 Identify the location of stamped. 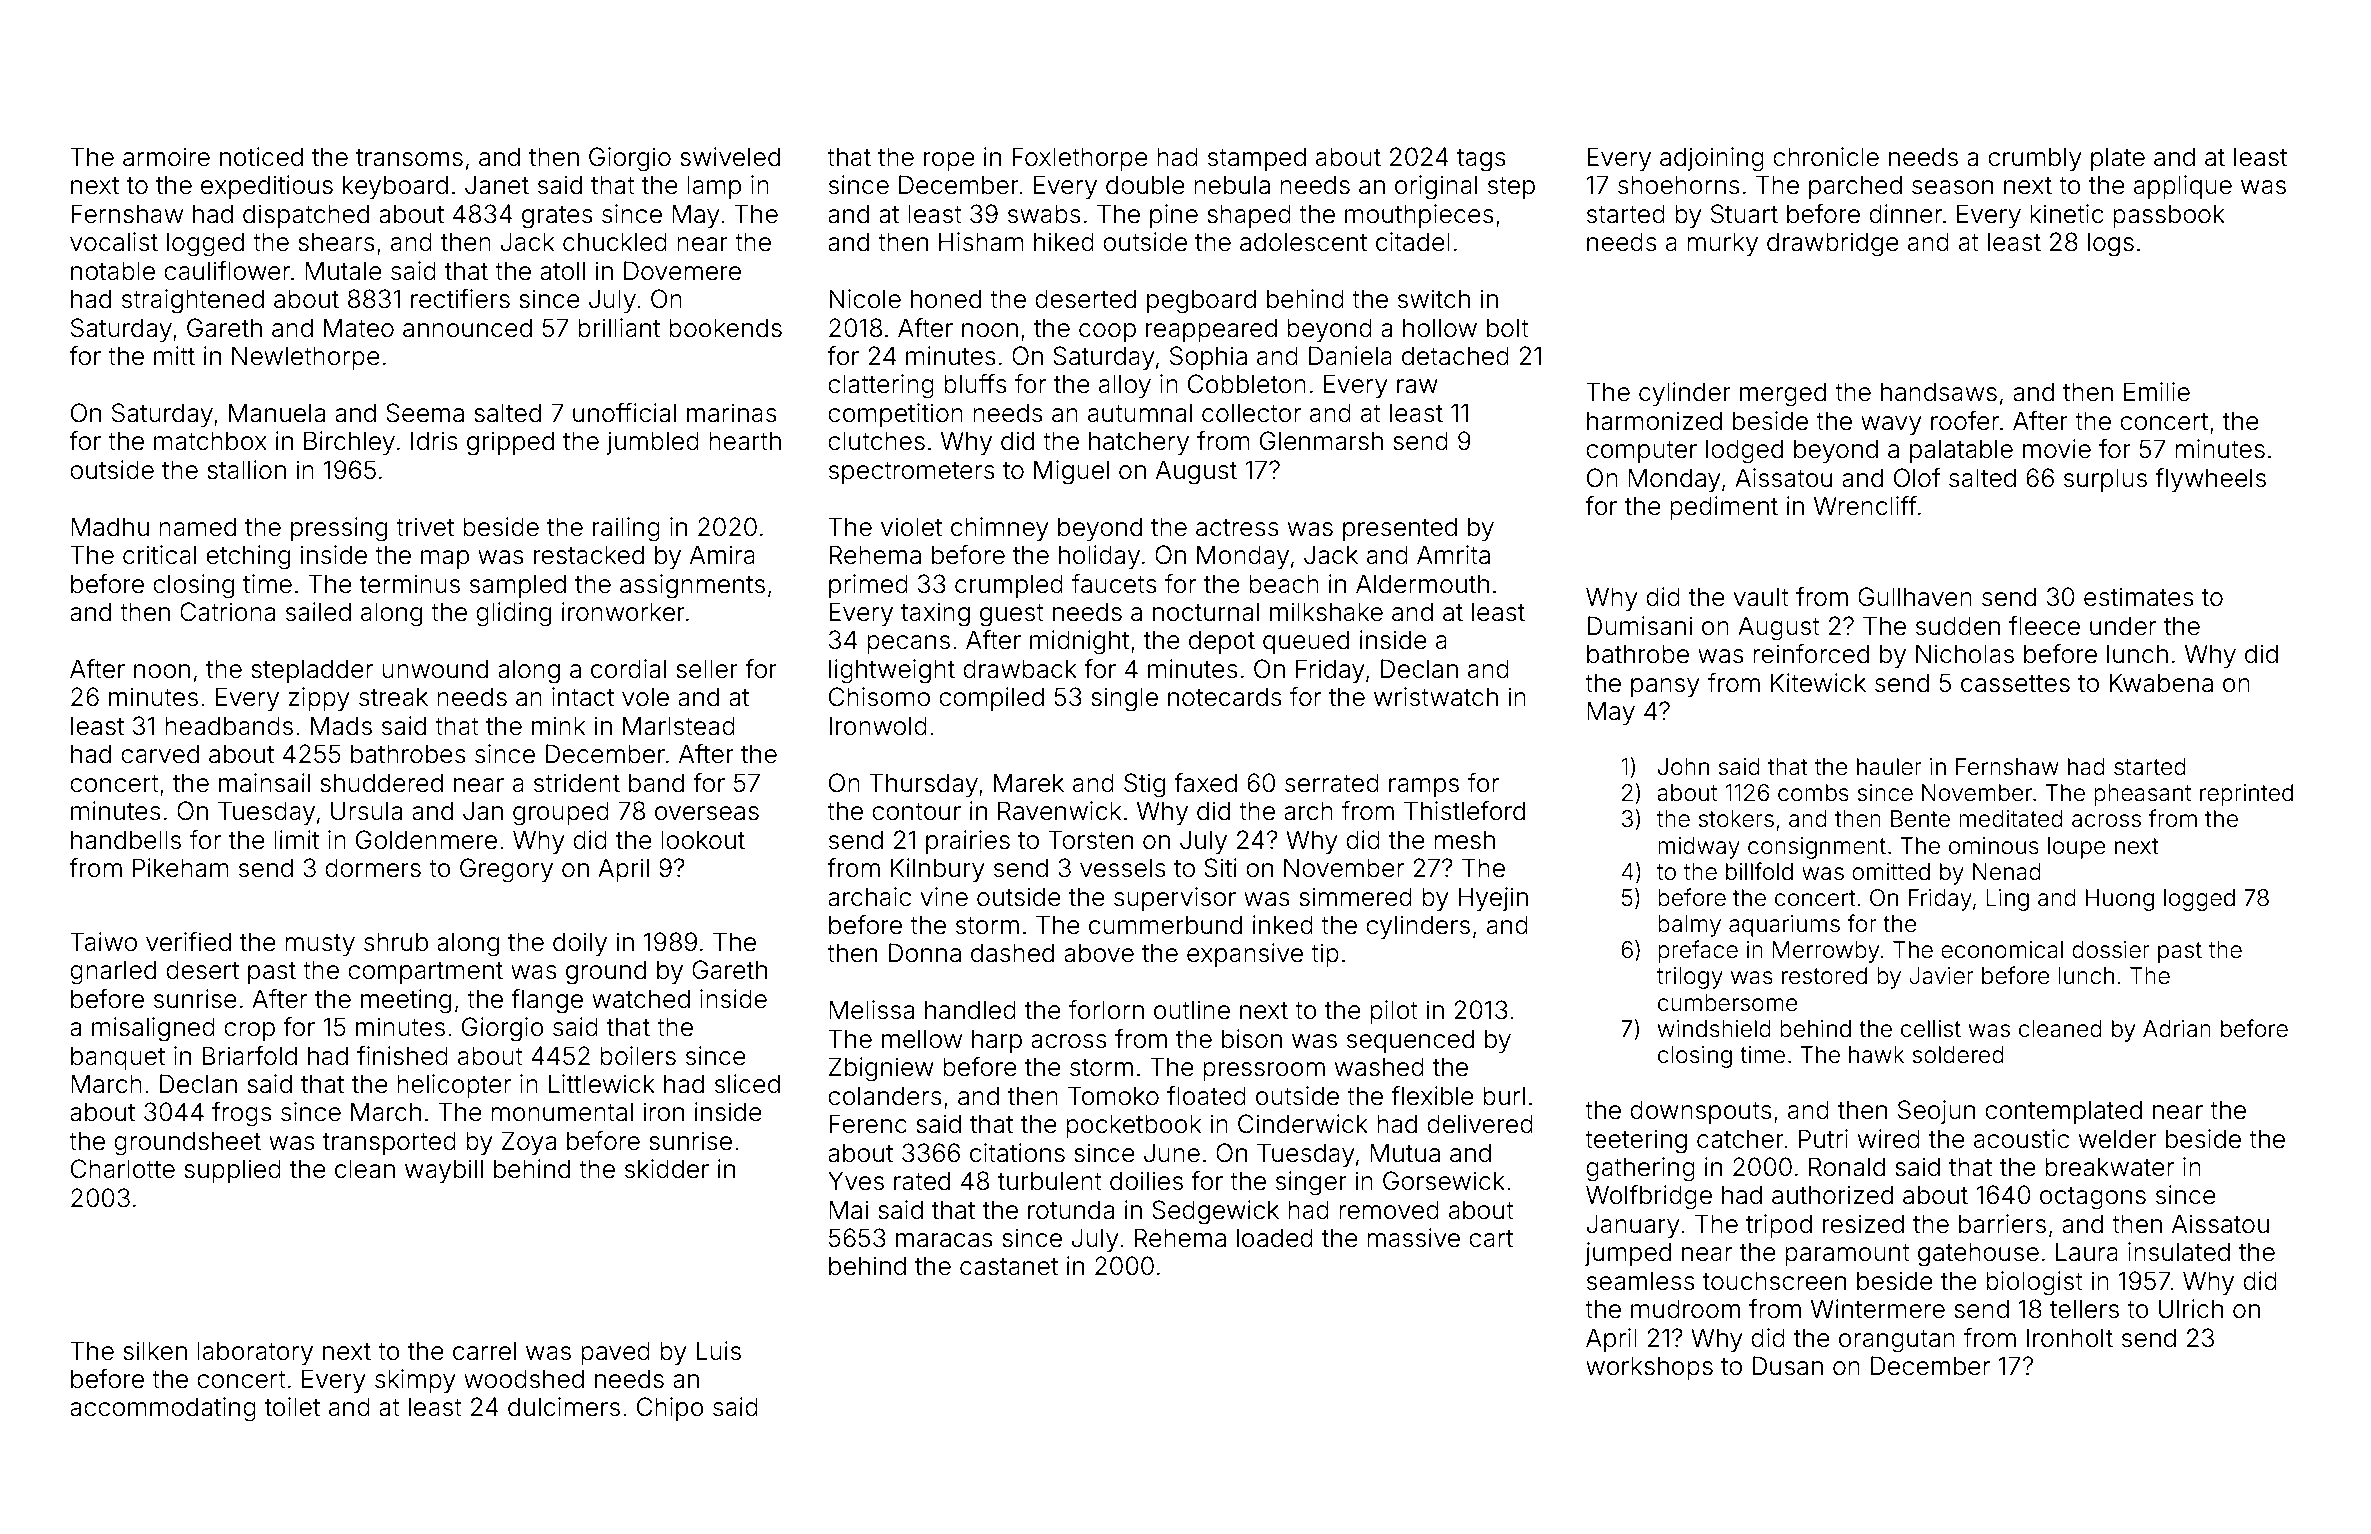
(1257, 159).
